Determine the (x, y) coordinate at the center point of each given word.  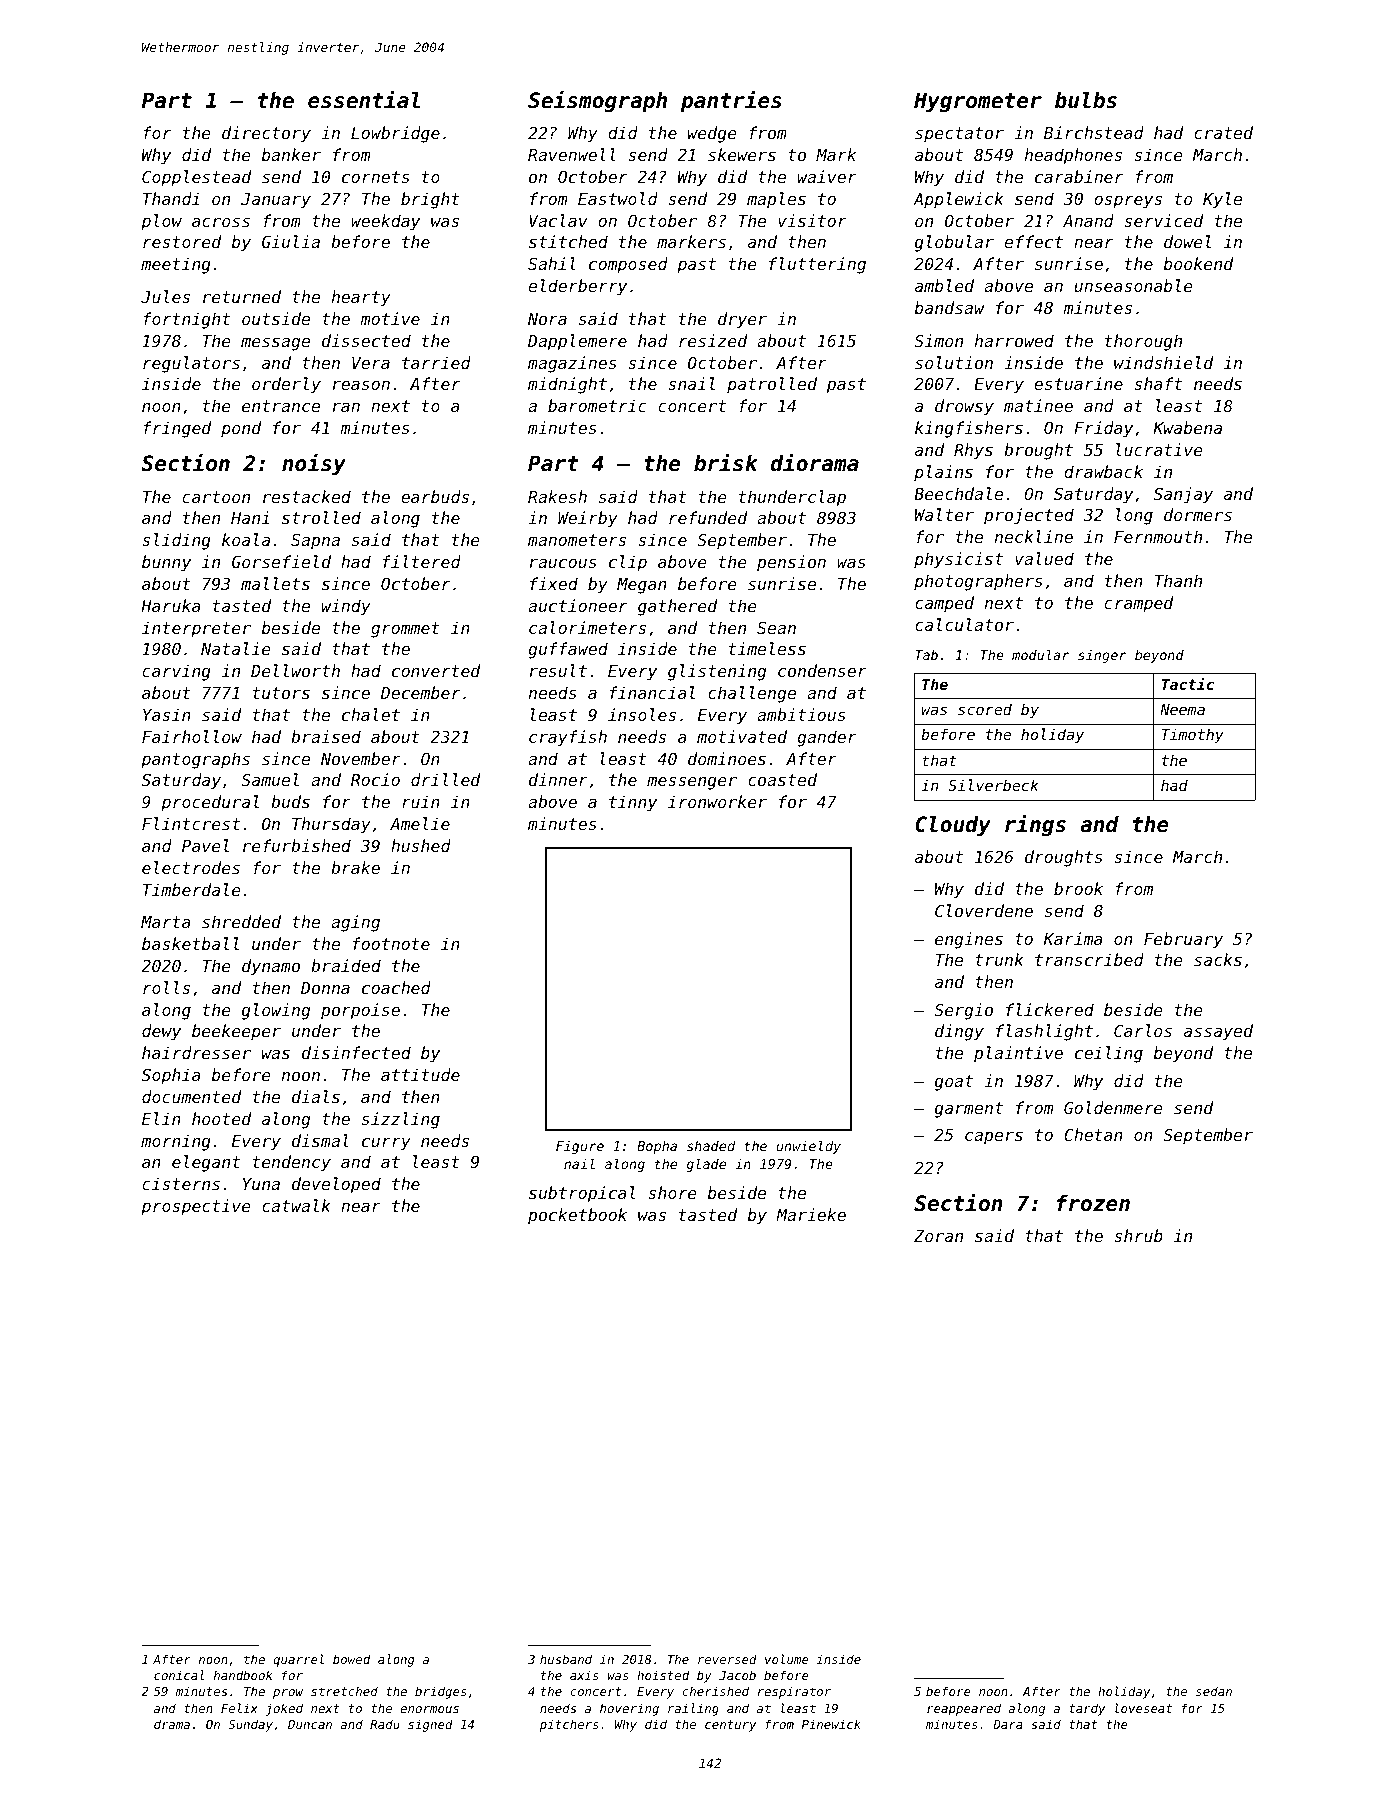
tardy (1087, 1709)
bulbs (1086, 100)
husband (566, 1659)
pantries (731, 102)
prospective (196, 1207)
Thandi (171, 198)
